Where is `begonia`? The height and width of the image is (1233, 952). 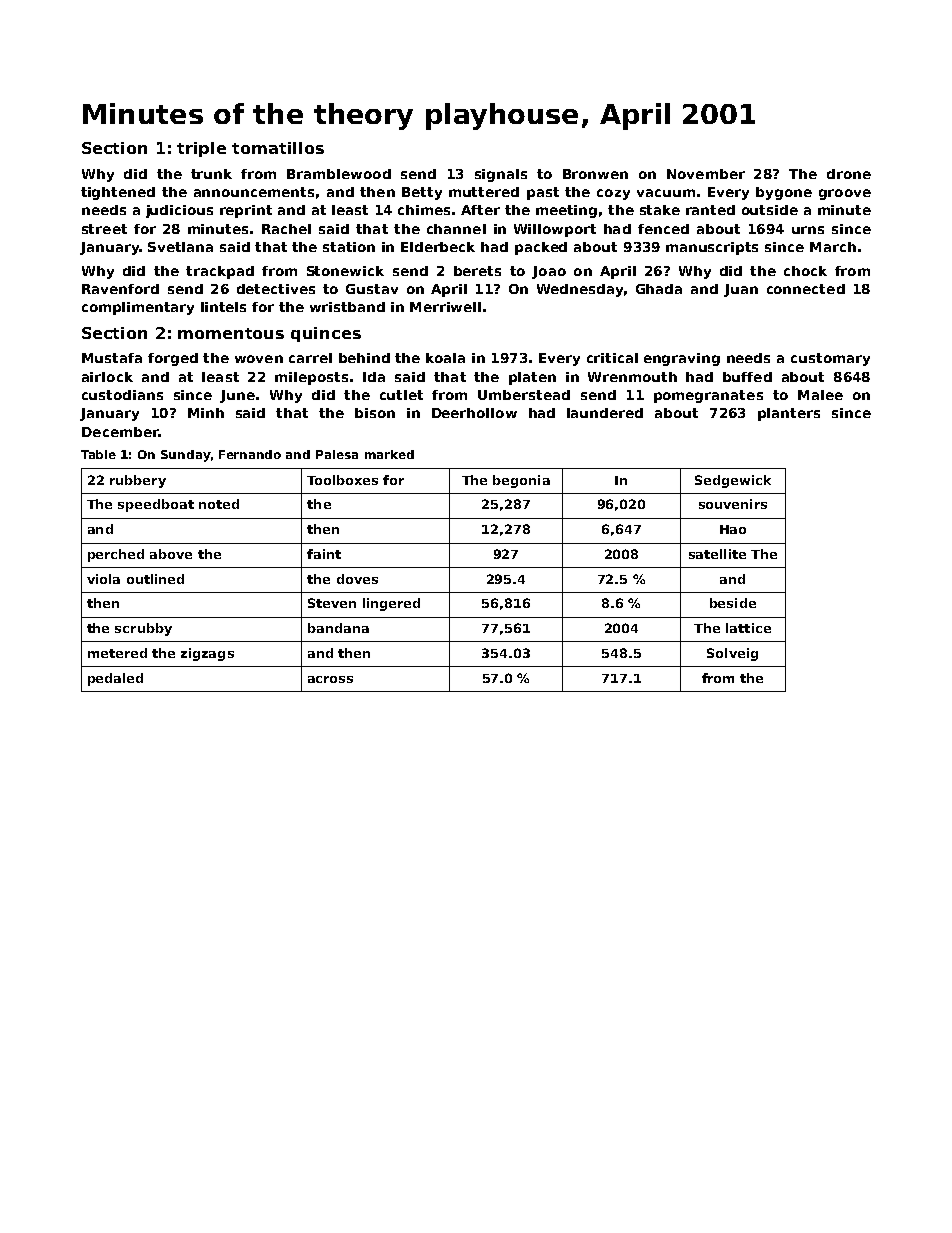
begonia is located at coordinates (521, 481).
